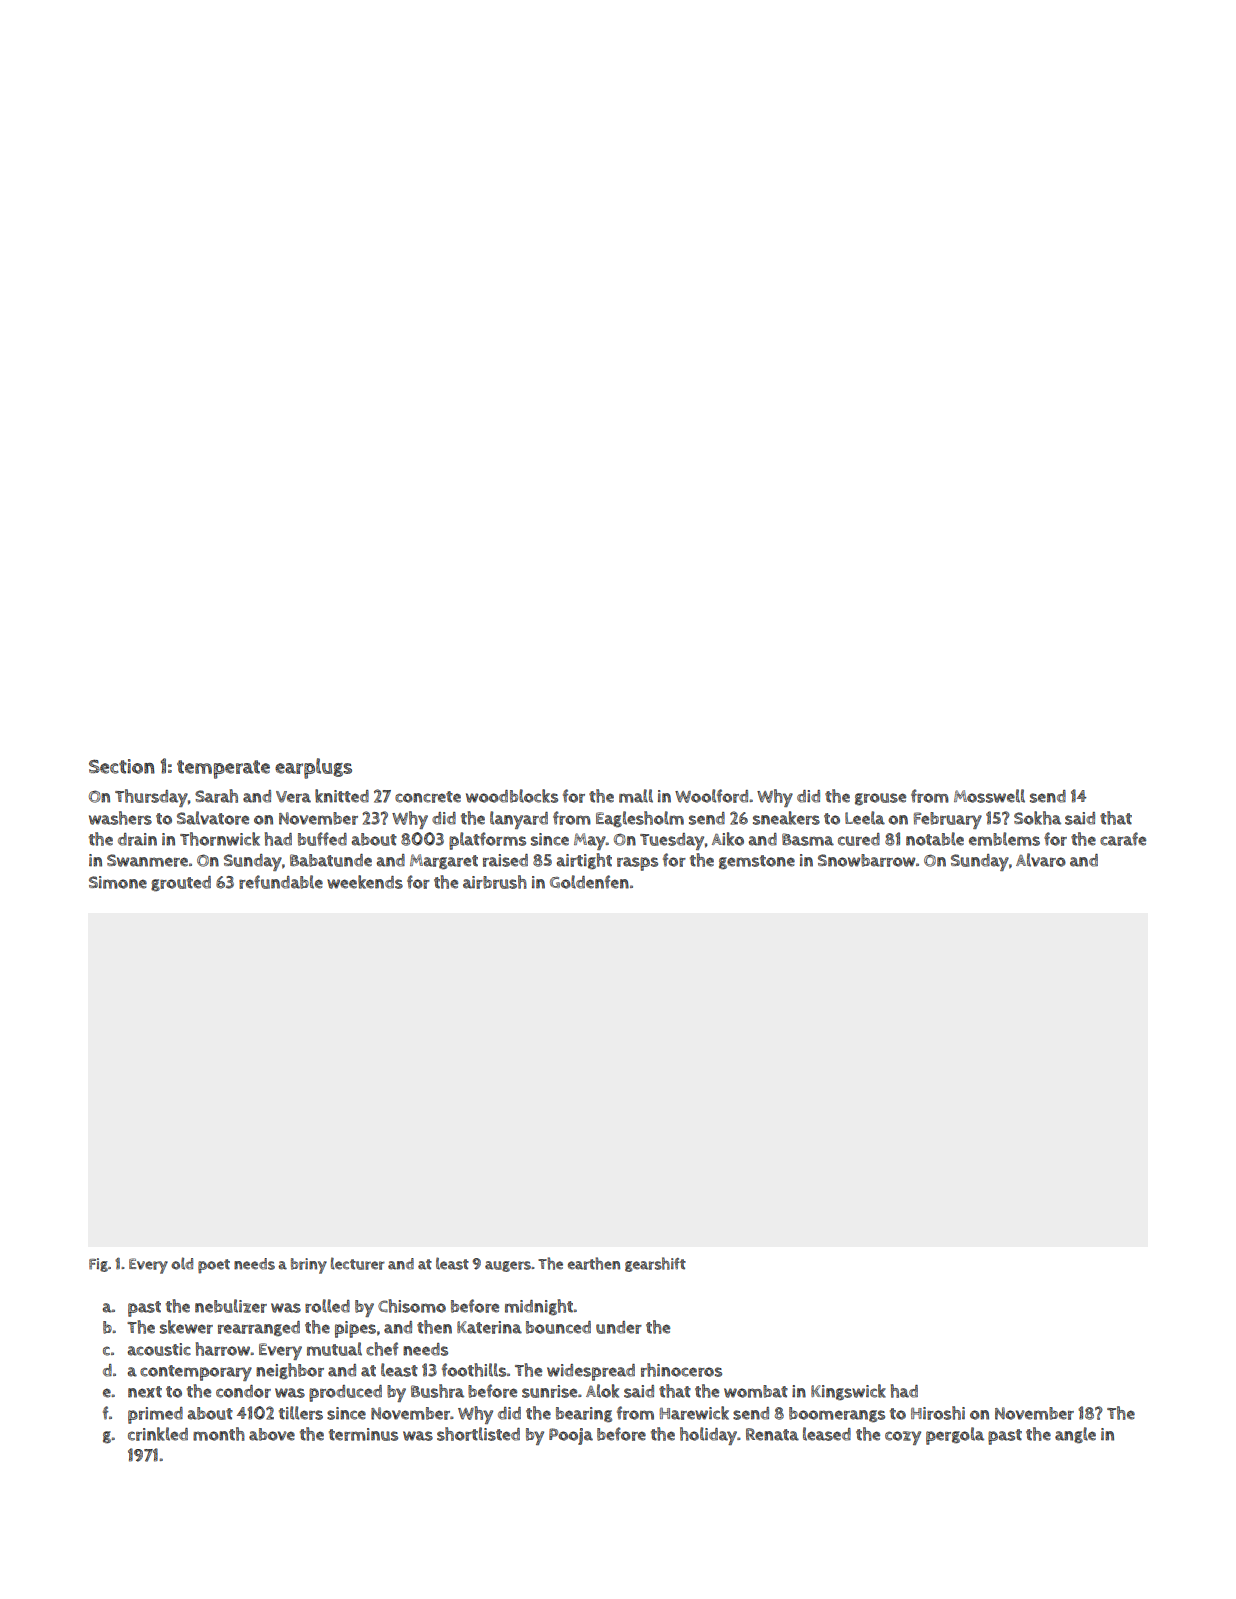 This screenshot has height=1599, width=1236. I want to click on Alvaro, so click(1041, 860).
